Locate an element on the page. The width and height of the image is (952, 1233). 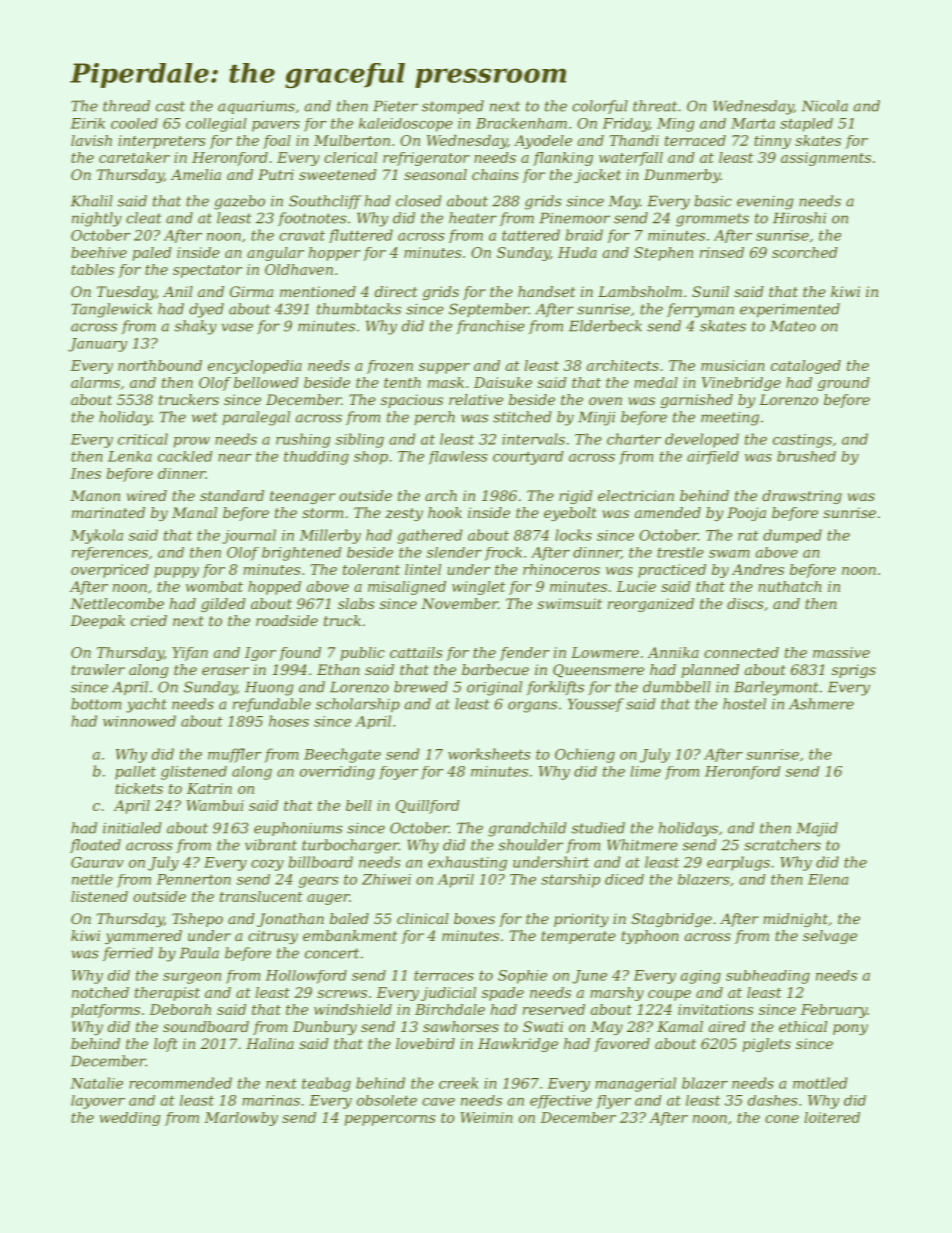
massive is located at coordinates (841, 652).
